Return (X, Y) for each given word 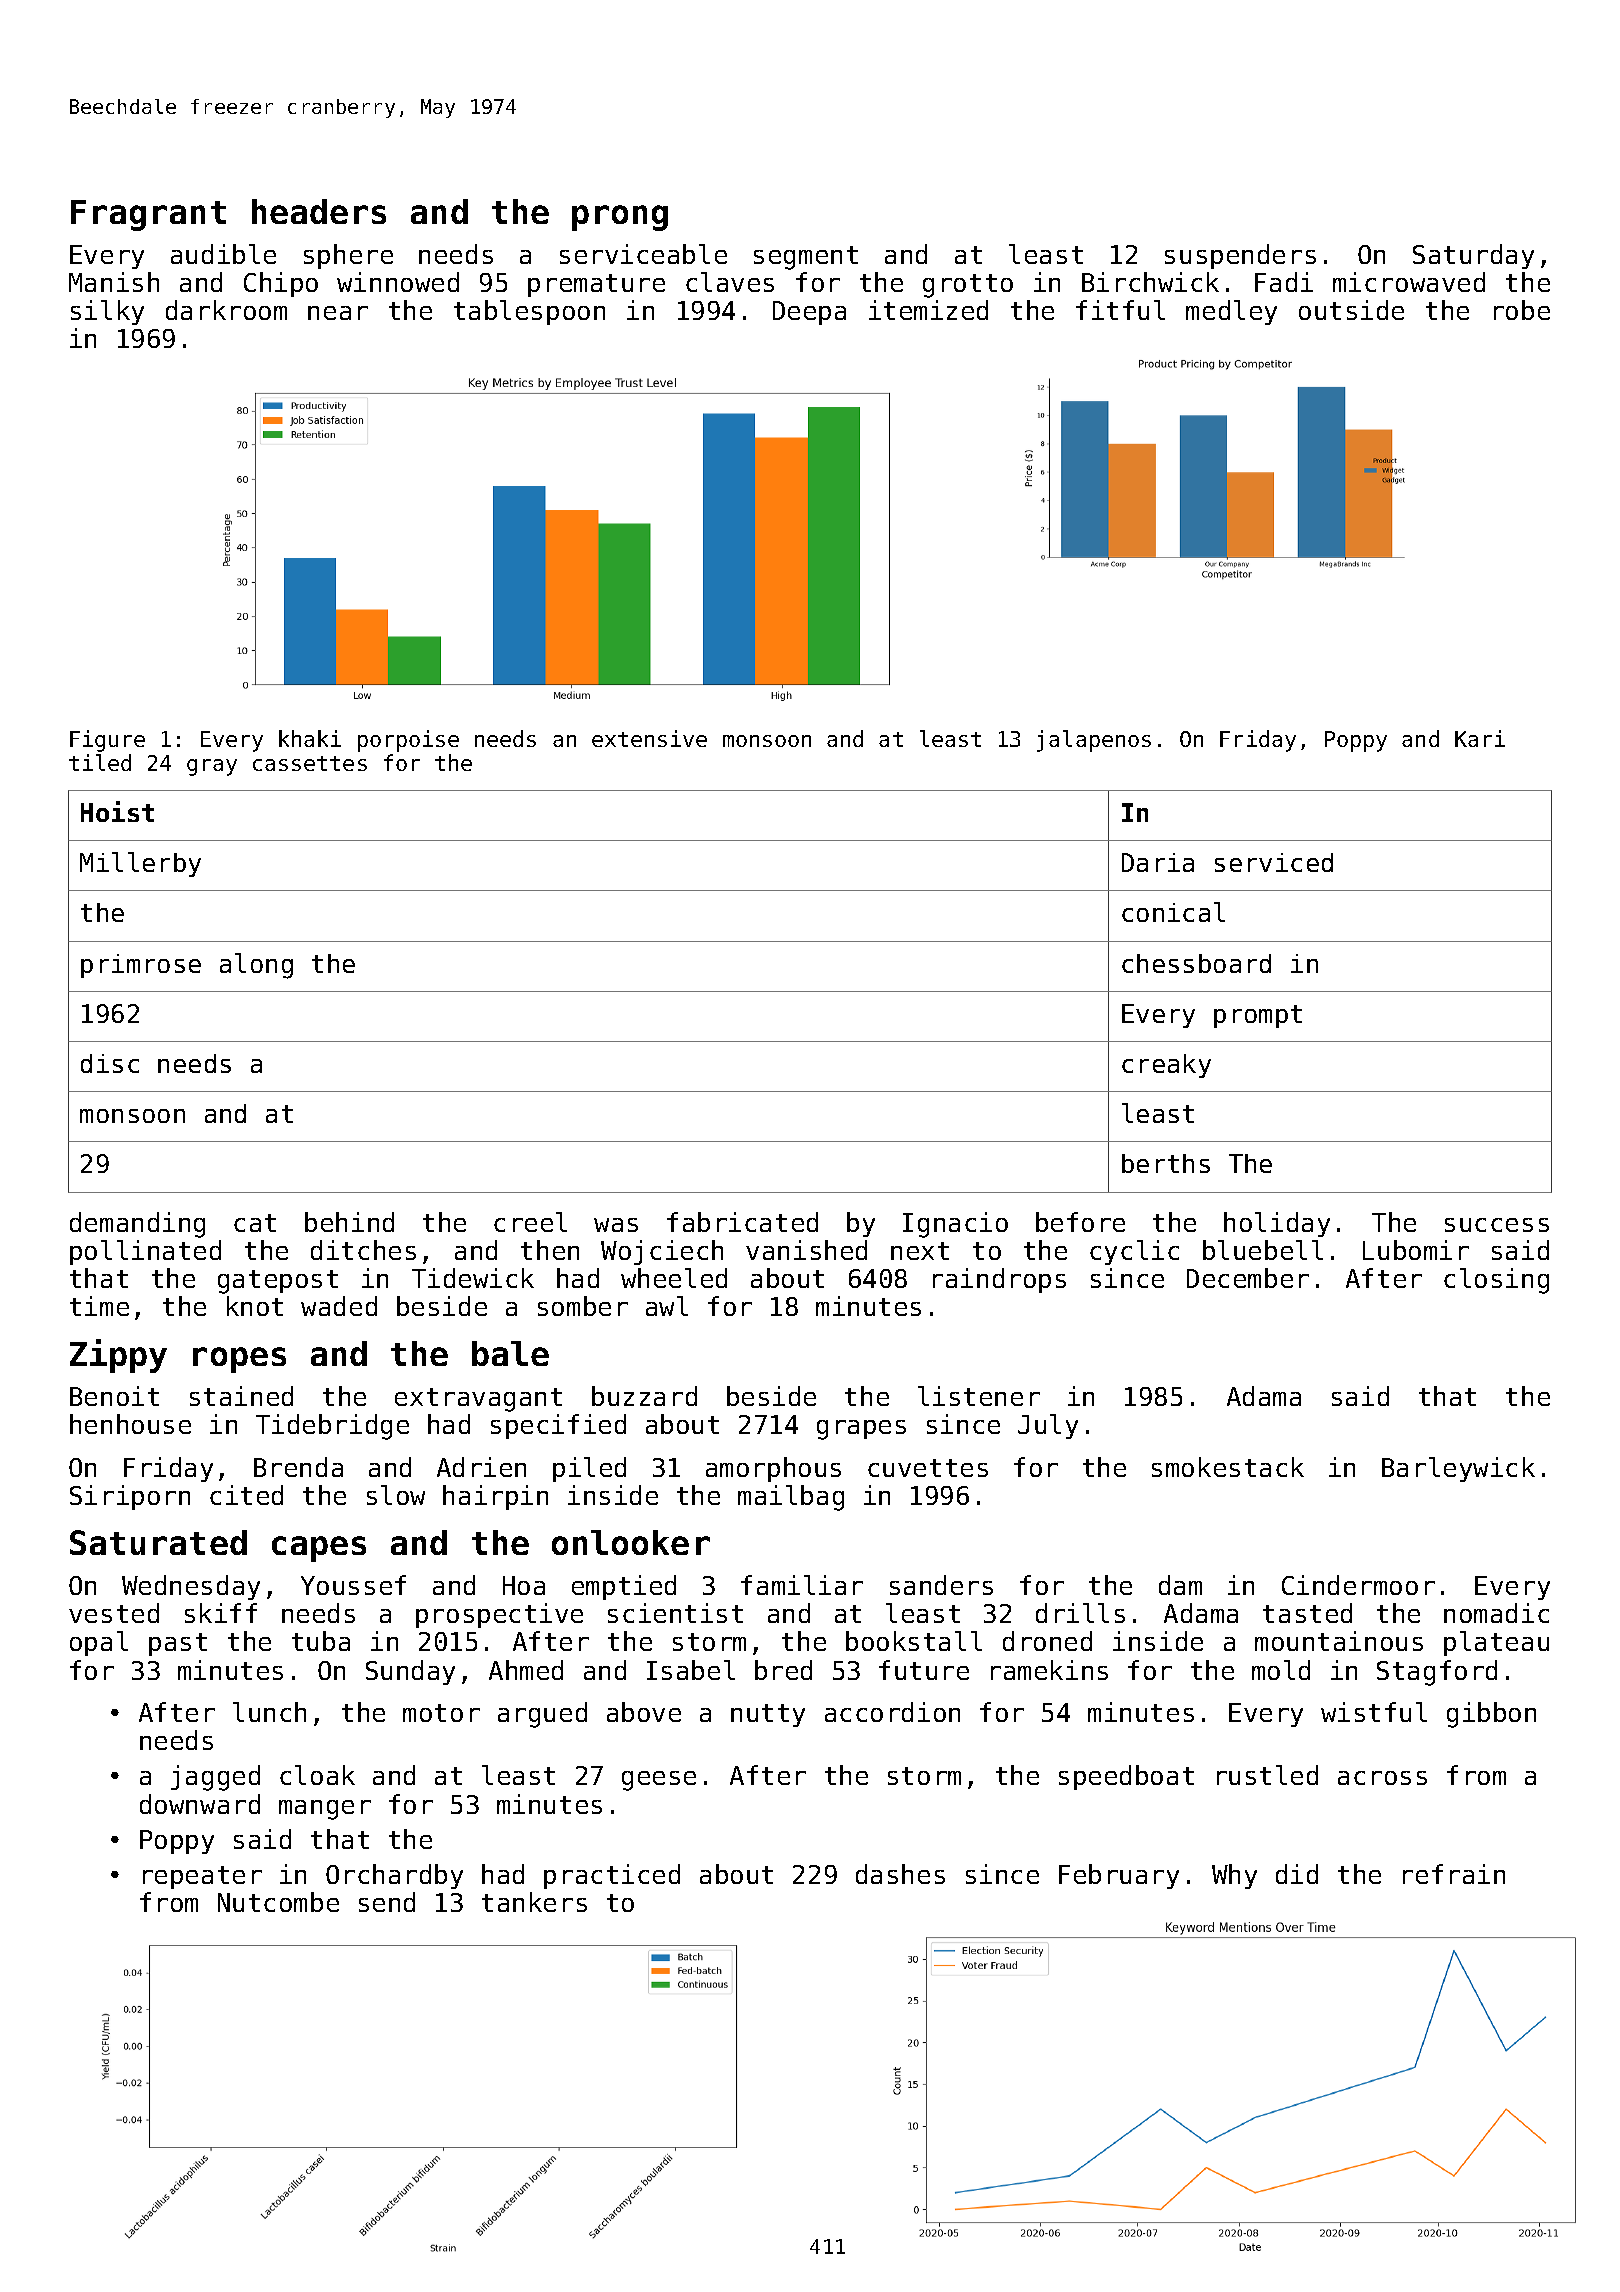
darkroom (226, 310)
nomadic (1496, 1613)
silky (107, 312)
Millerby (140, 864)
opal (99, 1643)
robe (1522, 310)
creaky (1166, 1066)
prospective (499, 1615)
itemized (928, 310)
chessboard (1196, 963)
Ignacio (955, 1225)
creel (530, 1222)
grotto (968, 286)
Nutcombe (278, 1902)
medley (1231, 312)
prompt (1258, 1016)
